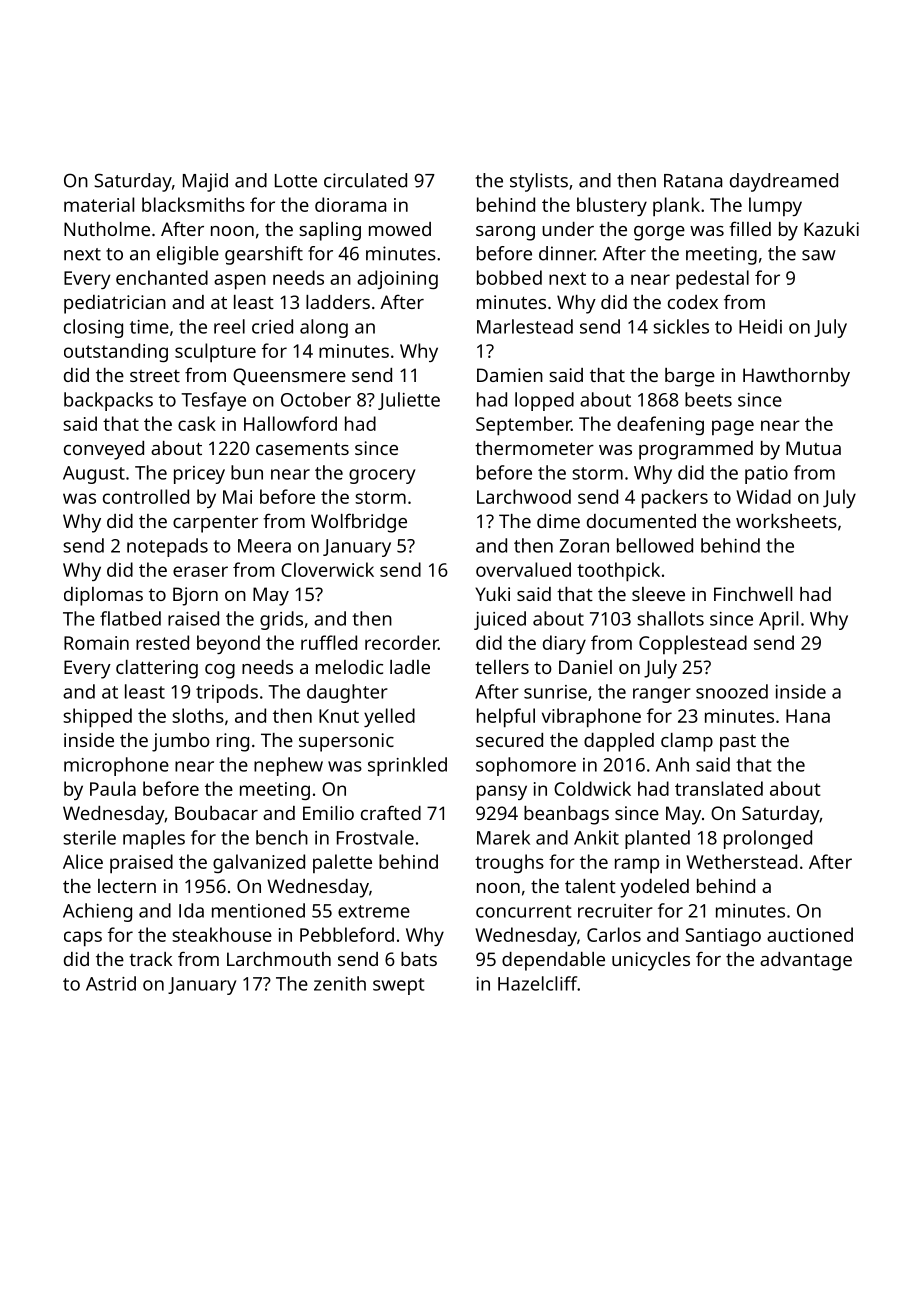 This page has width=924, height=1311. What do you see at coordinates (391, 812) in the page?
I see `crafted` at bounding box center [391, 812].
